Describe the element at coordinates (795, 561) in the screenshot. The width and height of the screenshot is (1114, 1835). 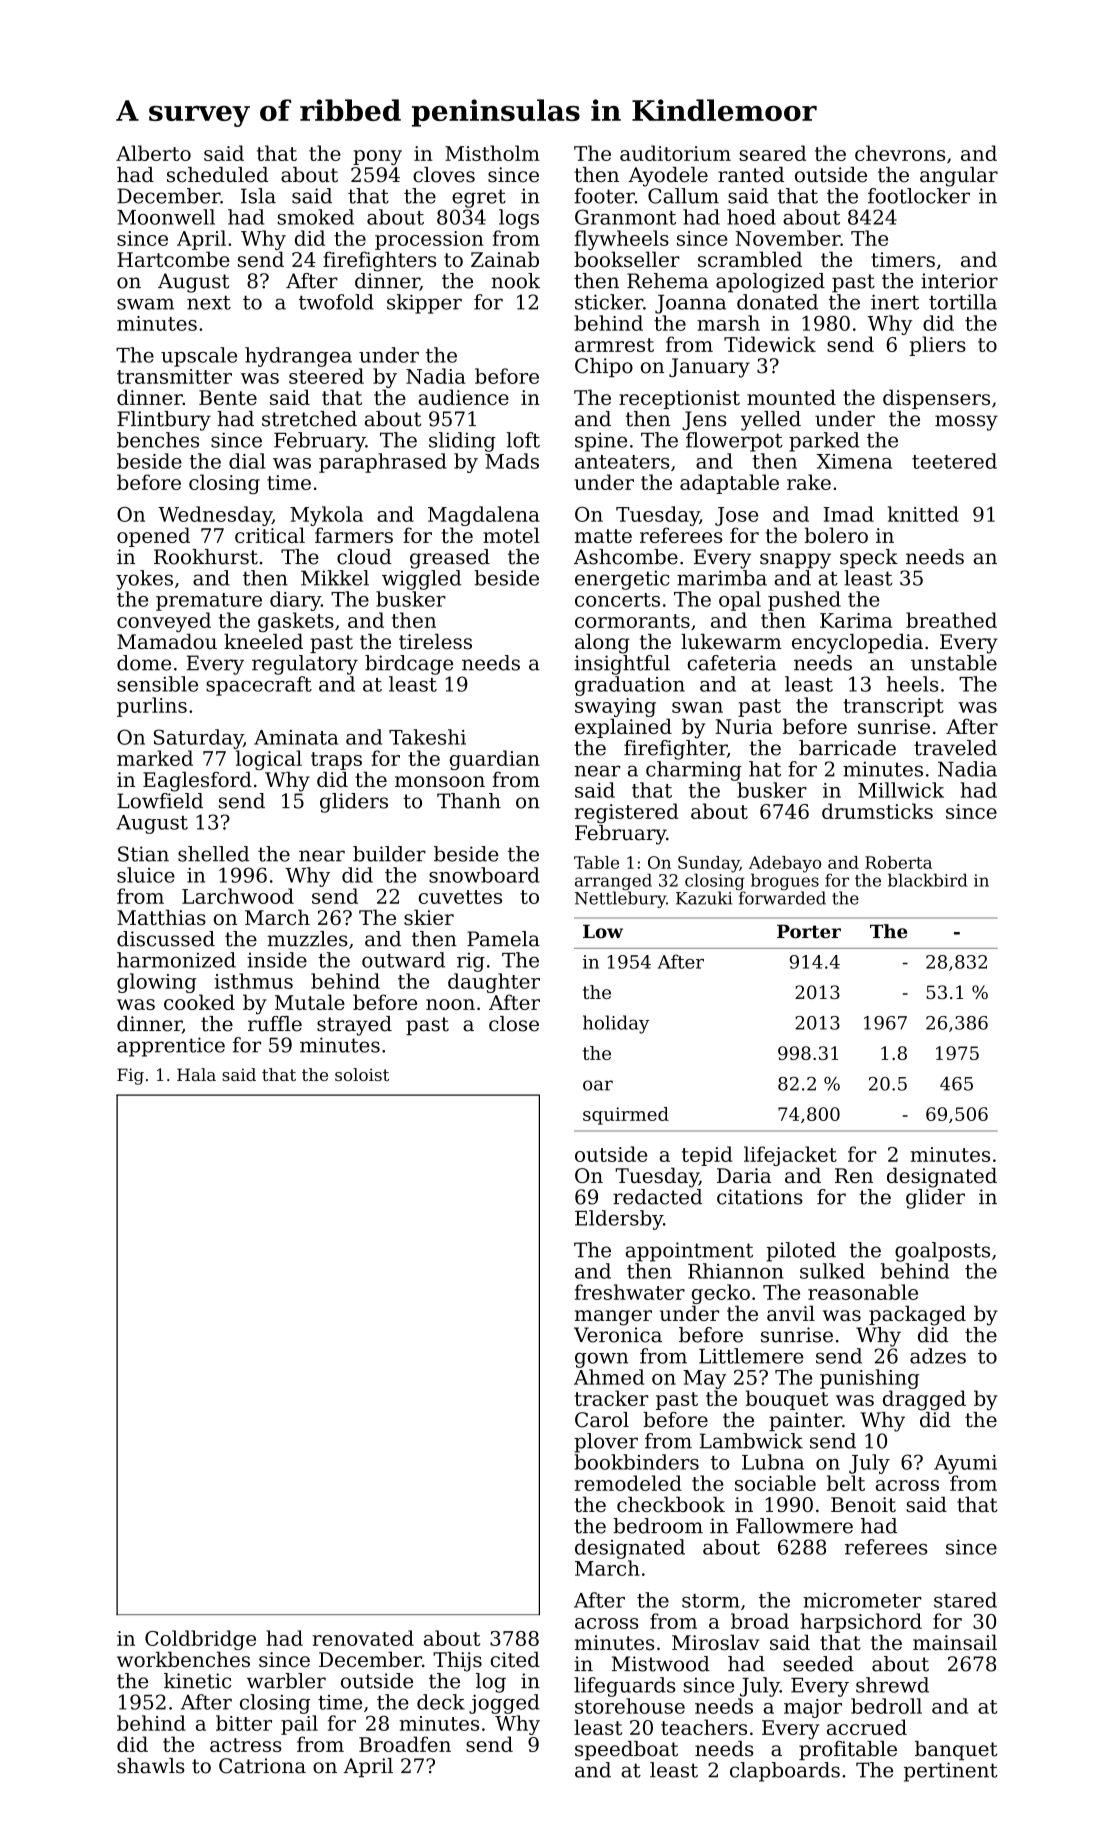
I see `snappy` at that location.
